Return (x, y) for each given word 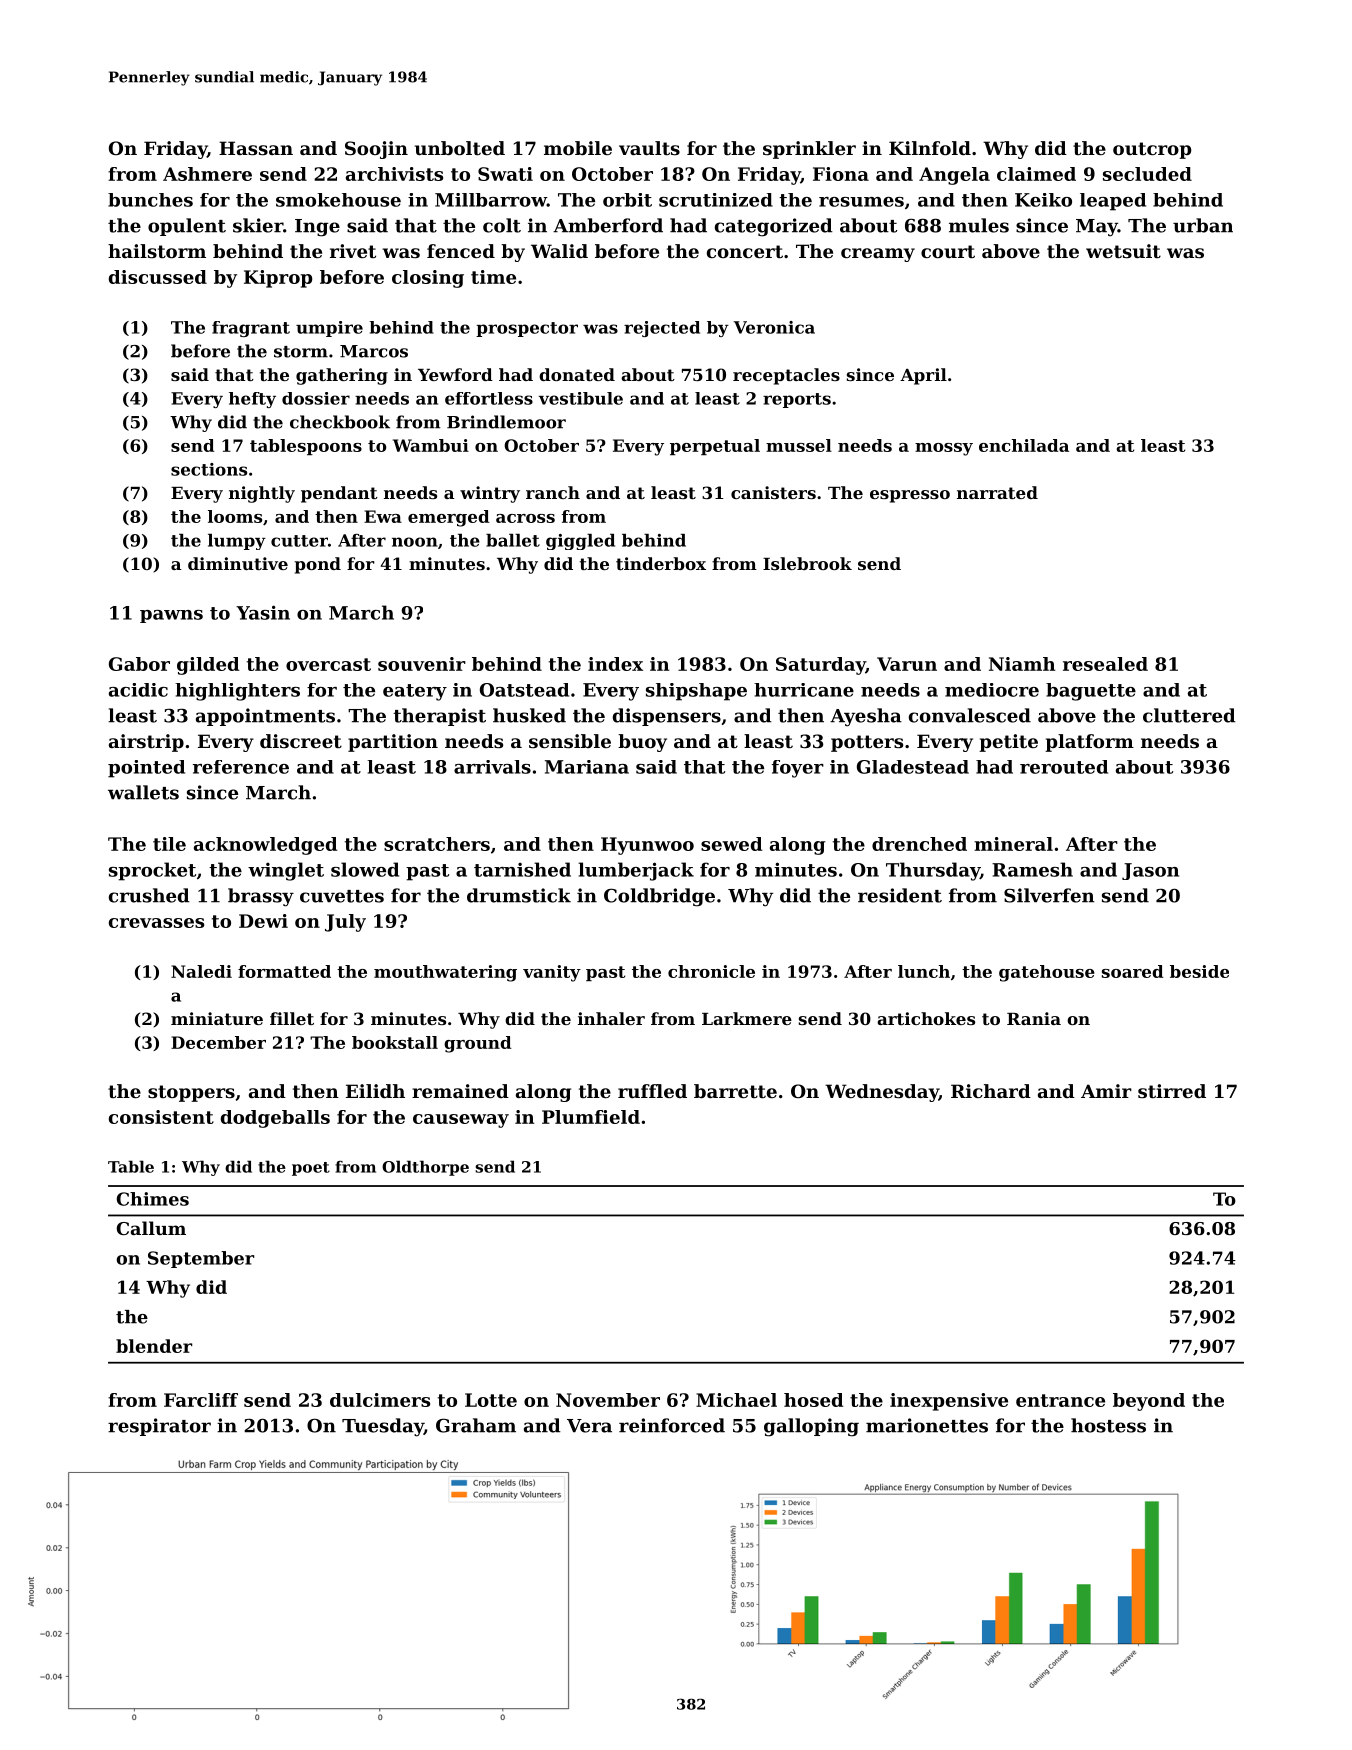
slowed (365, 869)
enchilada (1024, 445)
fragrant (251, 329)
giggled (580, 542)
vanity (552, 973)
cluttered (1189, 715)
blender (154, 1346)
